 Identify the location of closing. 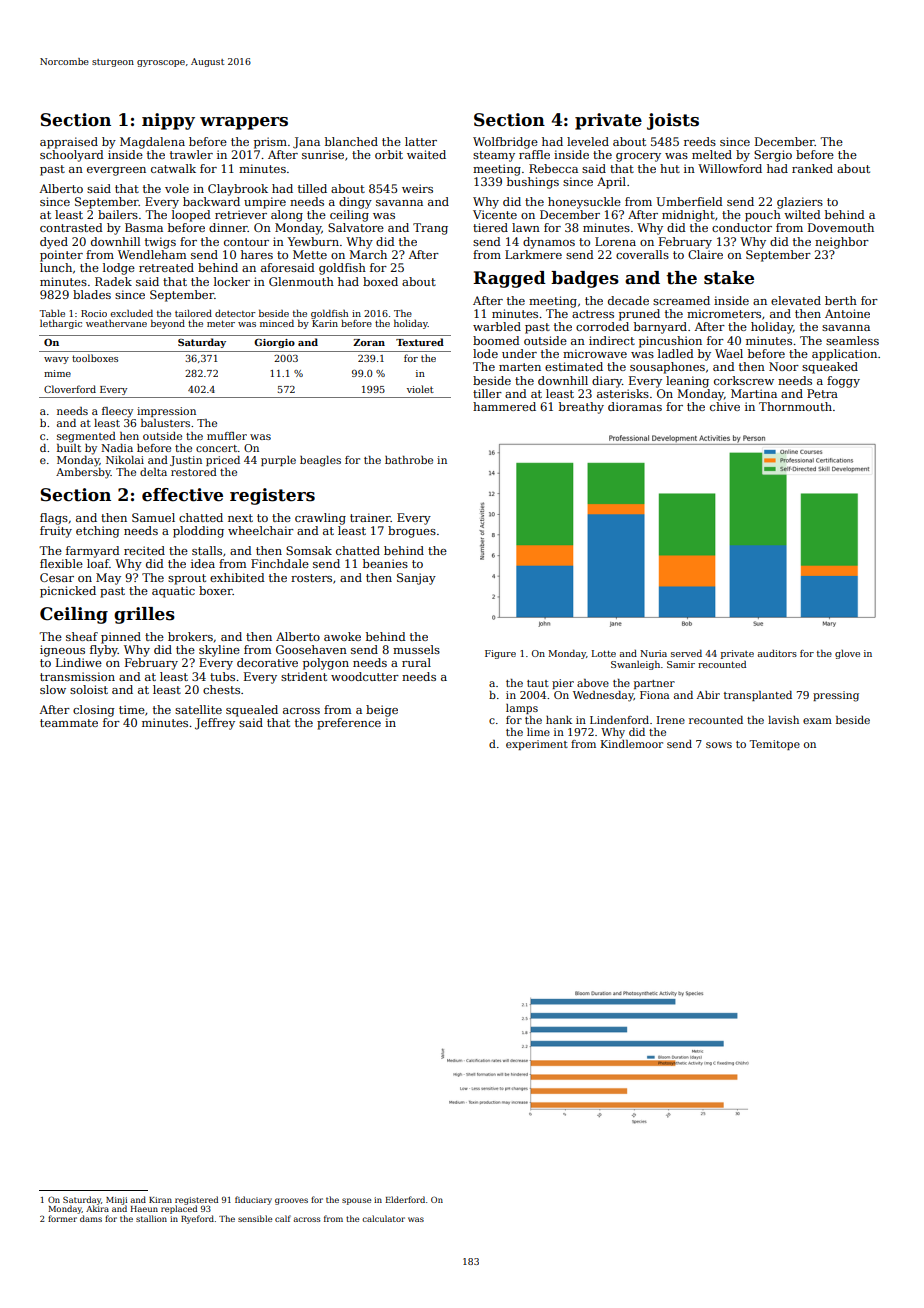
(94, 711).
